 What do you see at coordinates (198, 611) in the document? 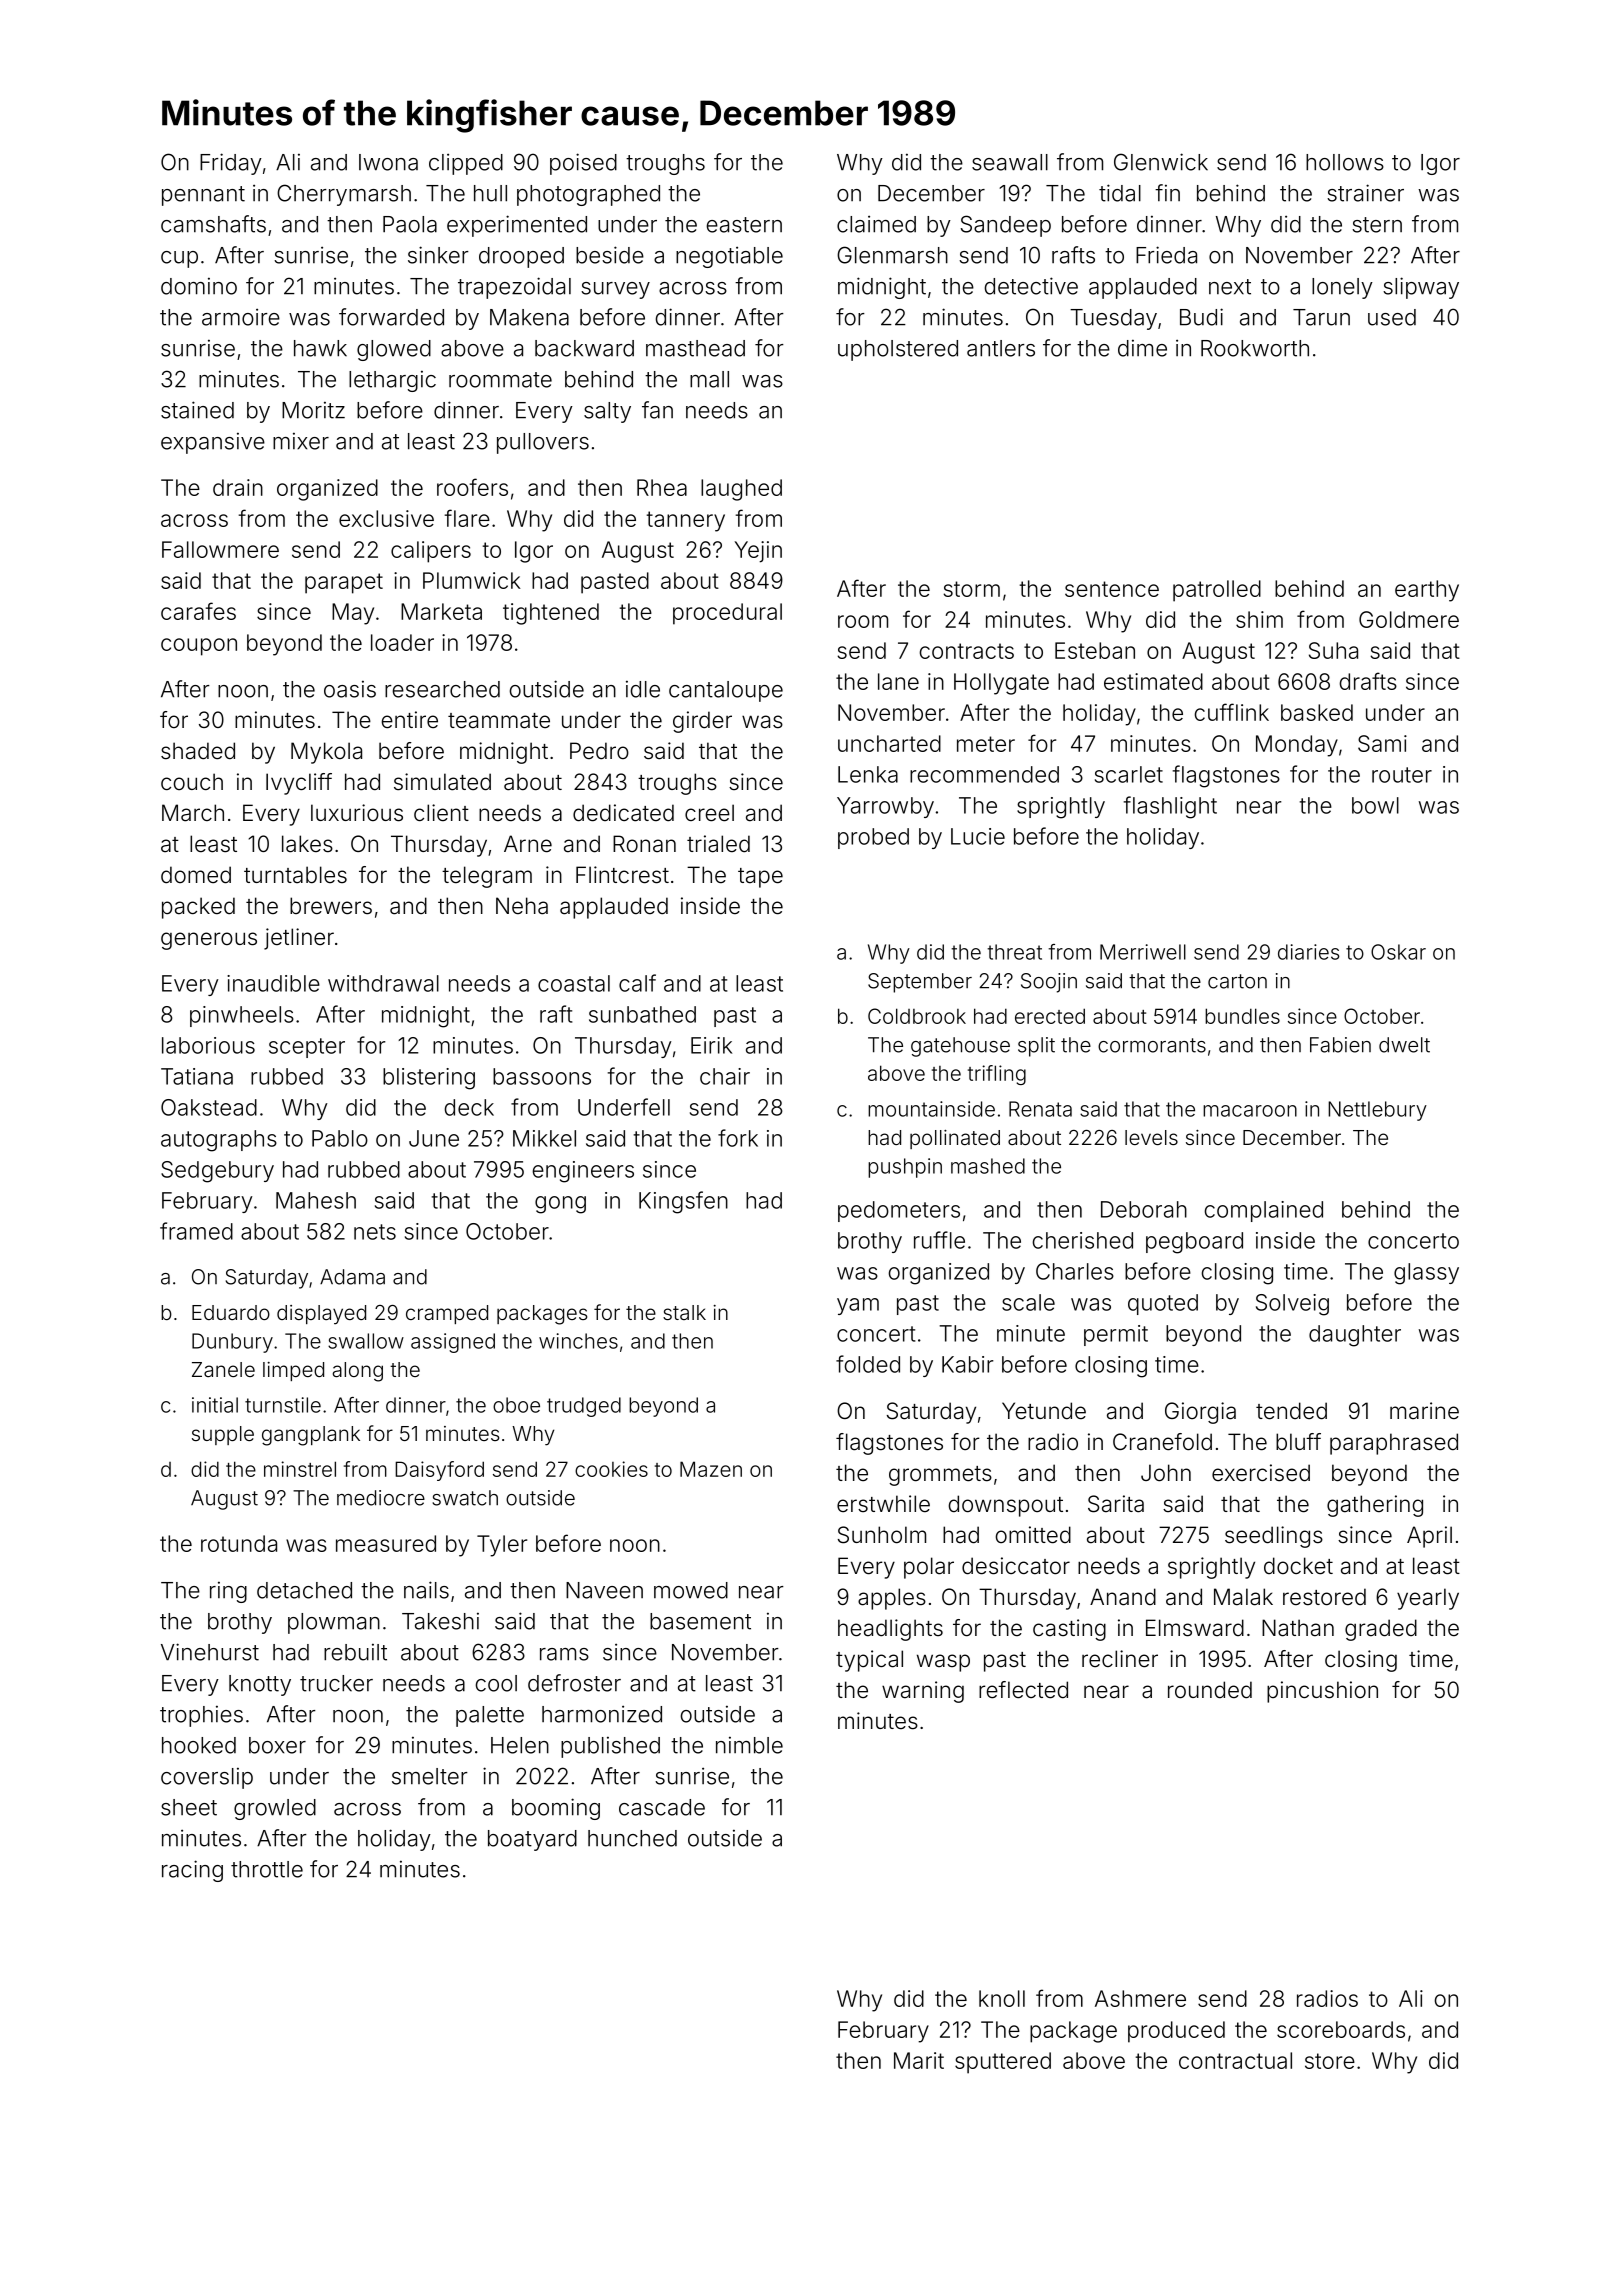
I see `carafes` at bounding box center [198, 611].
